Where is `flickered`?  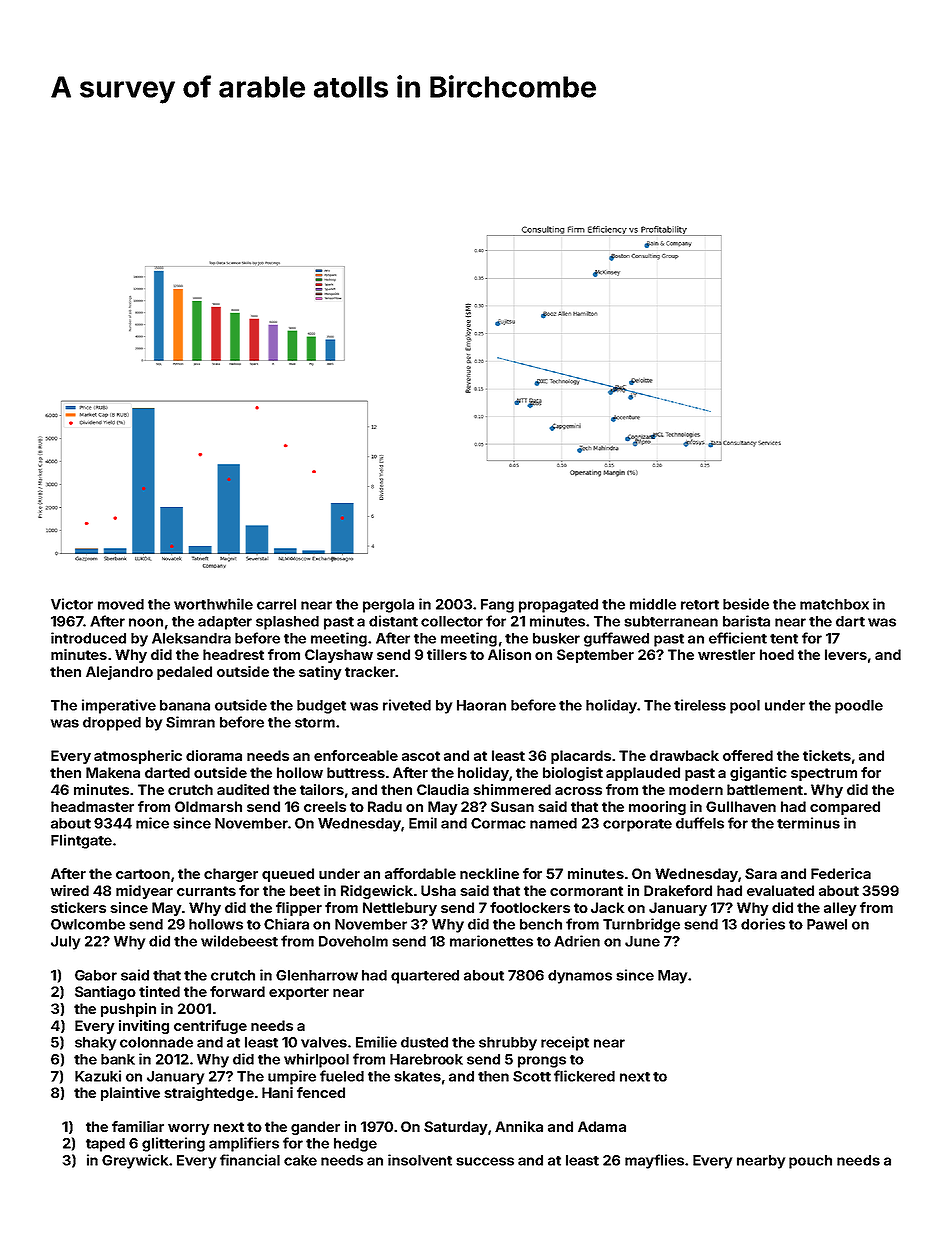 flickered is located at coordinates (584, 1076).
